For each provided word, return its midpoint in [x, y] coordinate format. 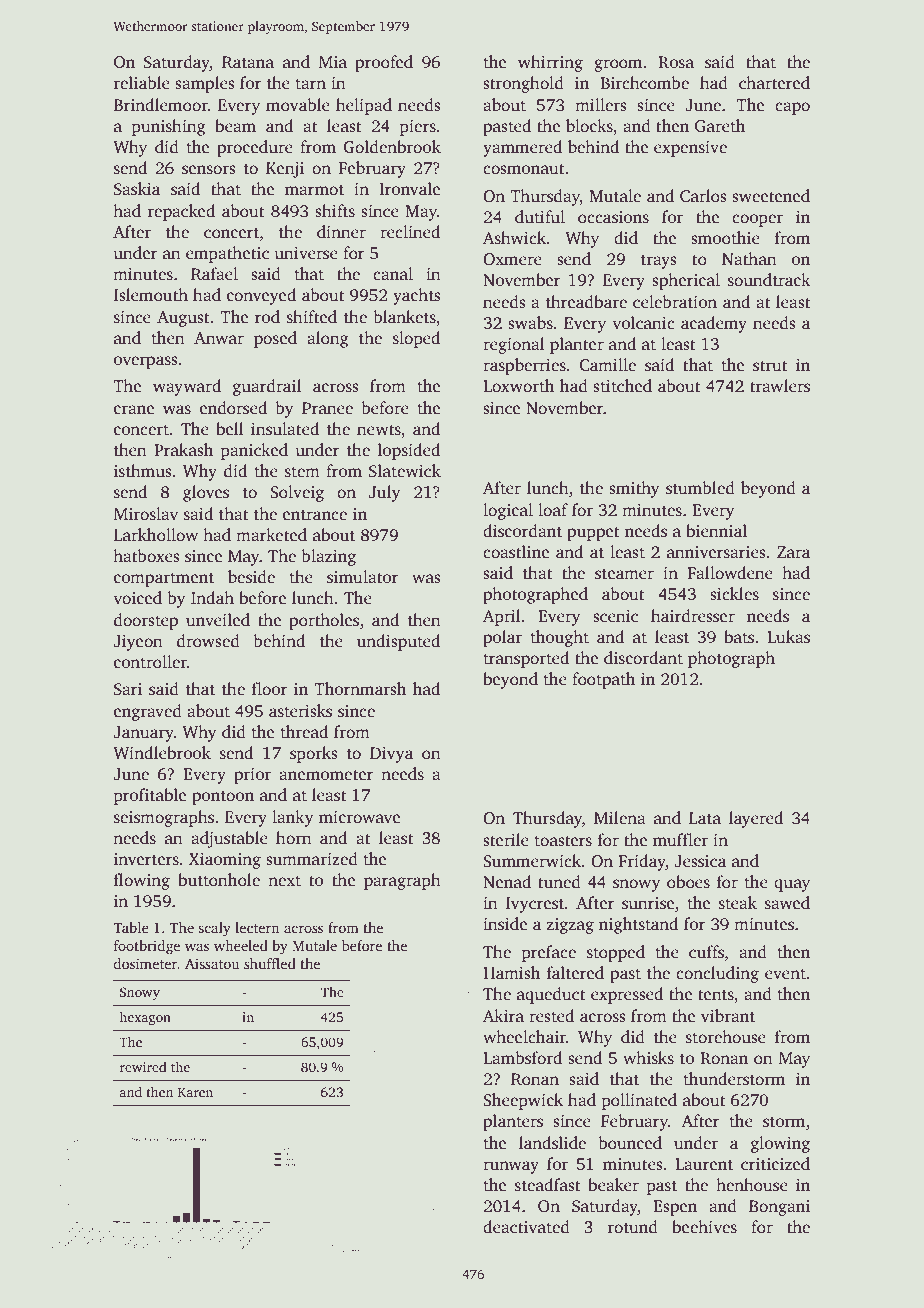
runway [511, 1167]
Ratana [248, 62]
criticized [775, 1164]
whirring [550, 63]
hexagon [145, 1018]
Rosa [676, 62]
